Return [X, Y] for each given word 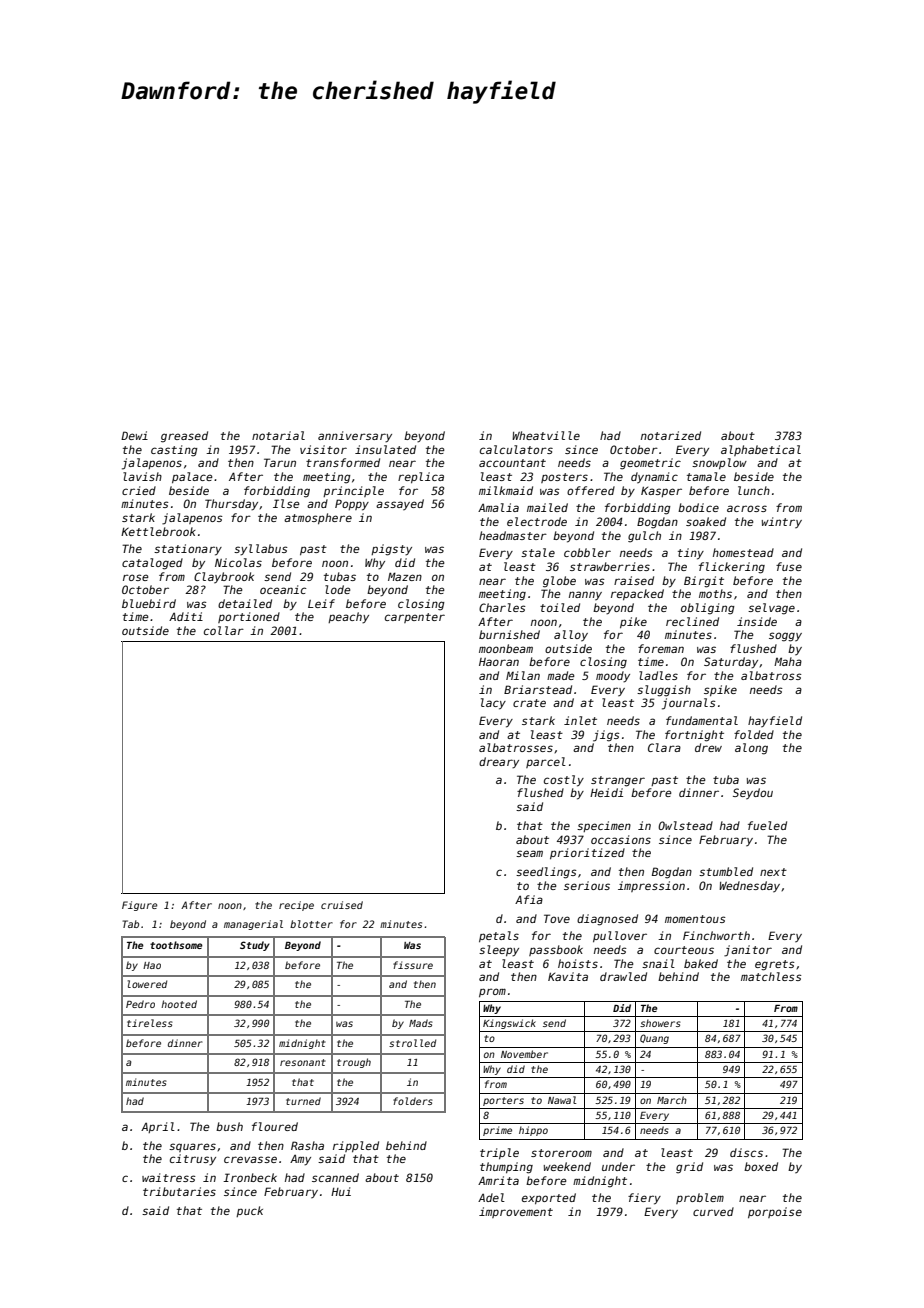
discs [746, 1152]
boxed [761, 1166]
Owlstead [685, 825]
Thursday [231, 505]
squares [192, 1147]
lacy [493, 704]
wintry [782, 522]
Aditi [186, 616]
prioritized [587, 853]
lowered [147, 984]
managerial [253, 925]
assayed [400, 504]
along [751, 749]
